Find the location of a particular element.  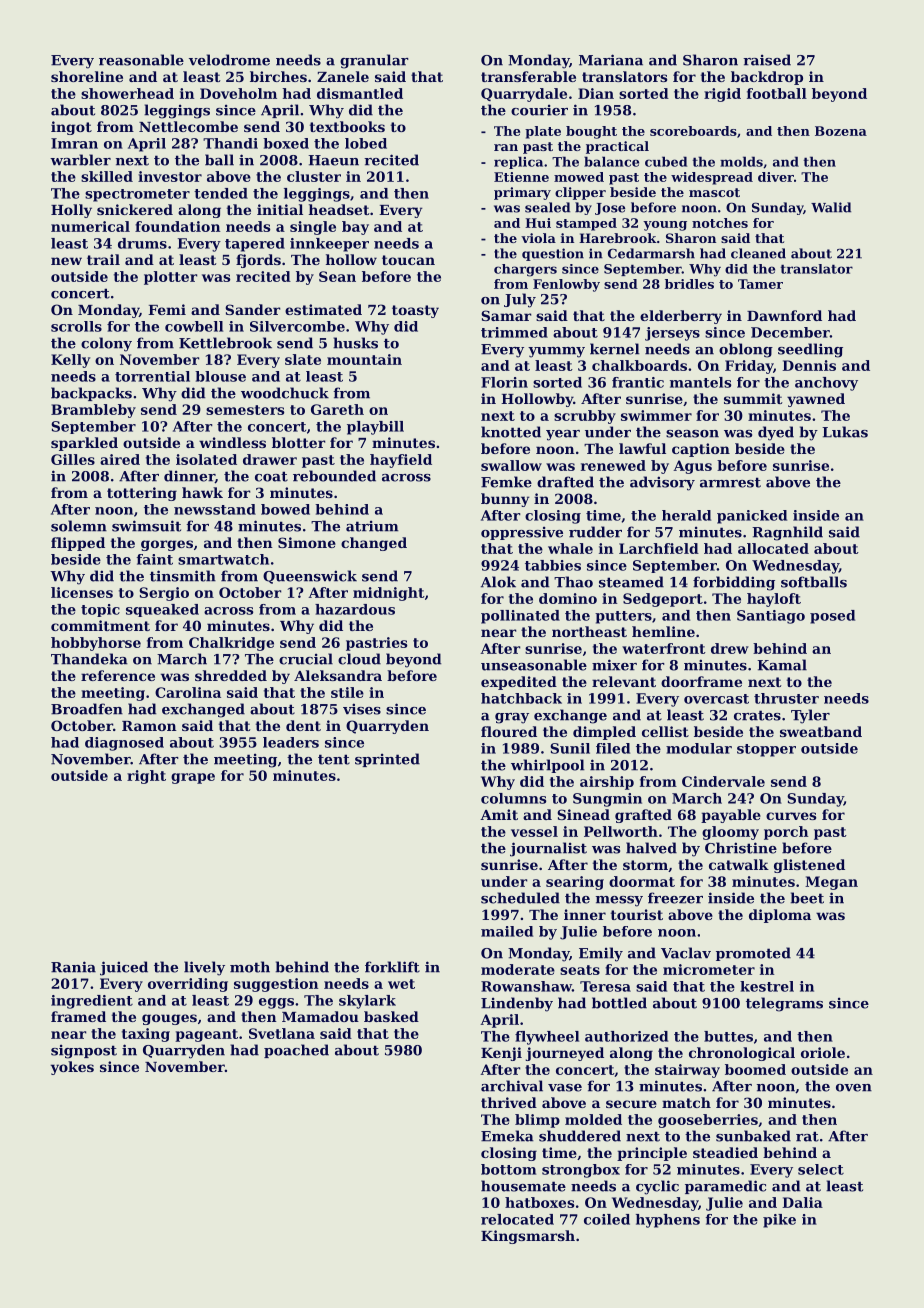

juiced is located at coordinates (124, 968).
